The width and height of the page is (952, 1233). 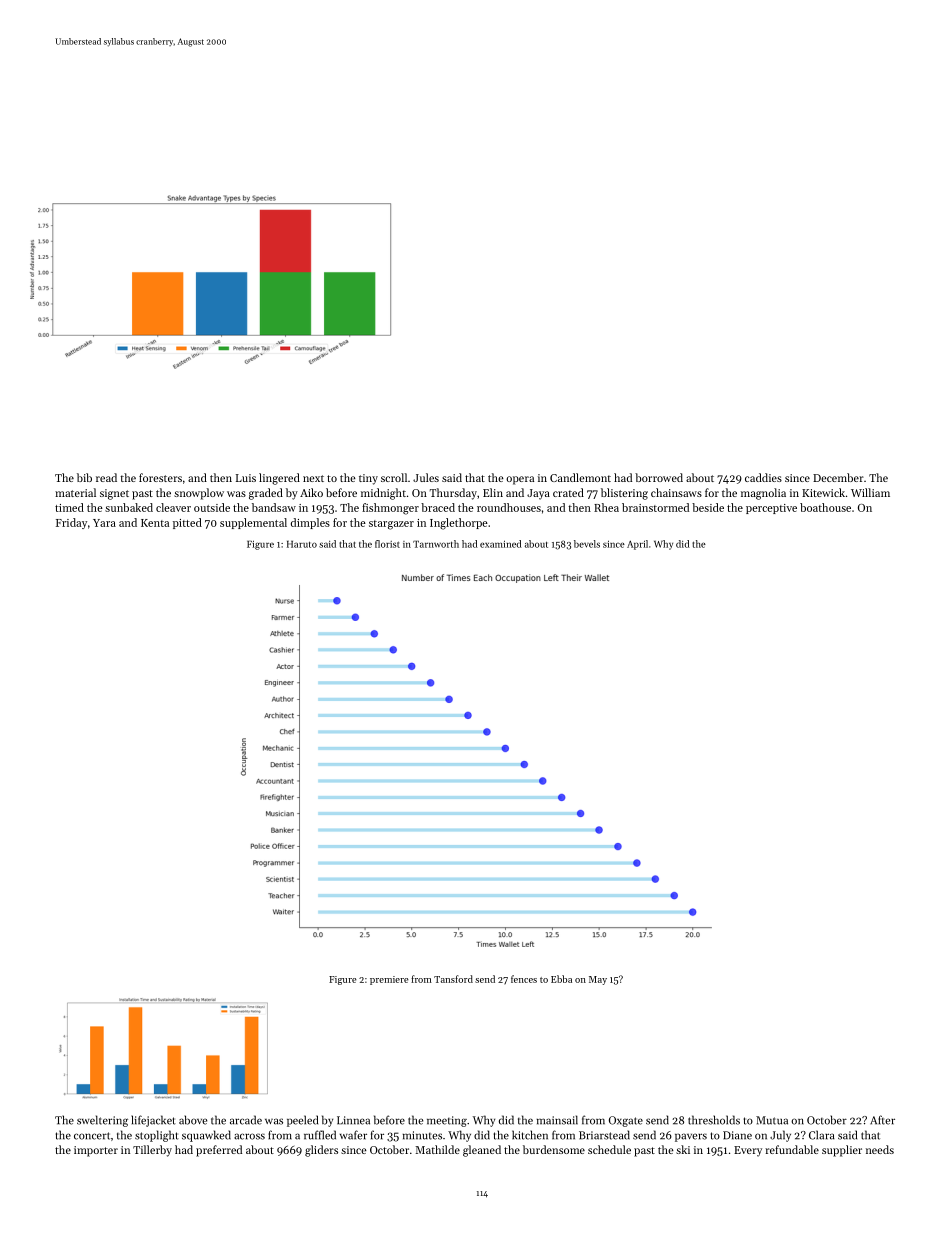 I want to click on After, so click(x=882, y=1120).
